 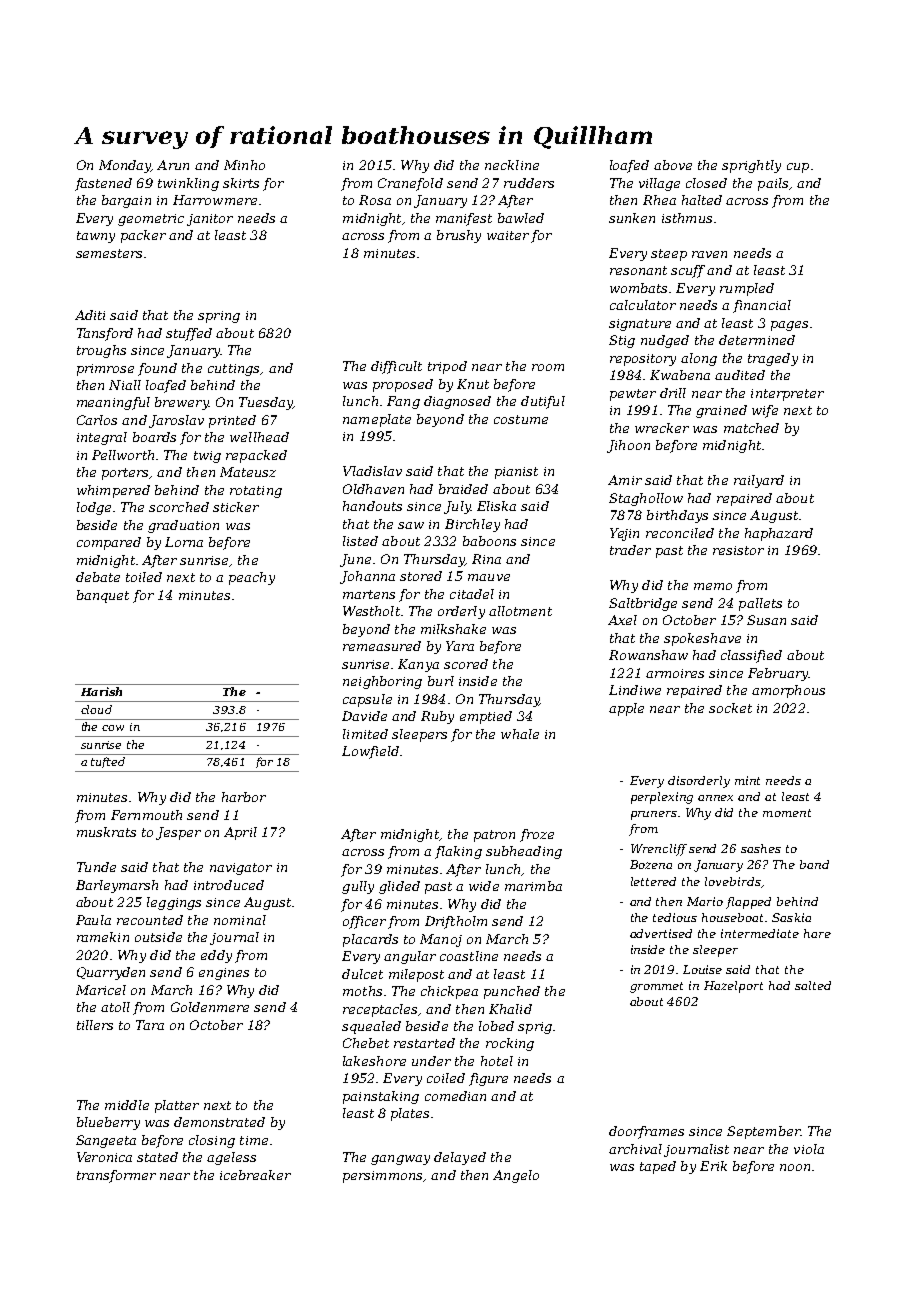 What do you see at coordinates (643, 305) in the document?
I see `calculator` at bounding box center [643, 305].
